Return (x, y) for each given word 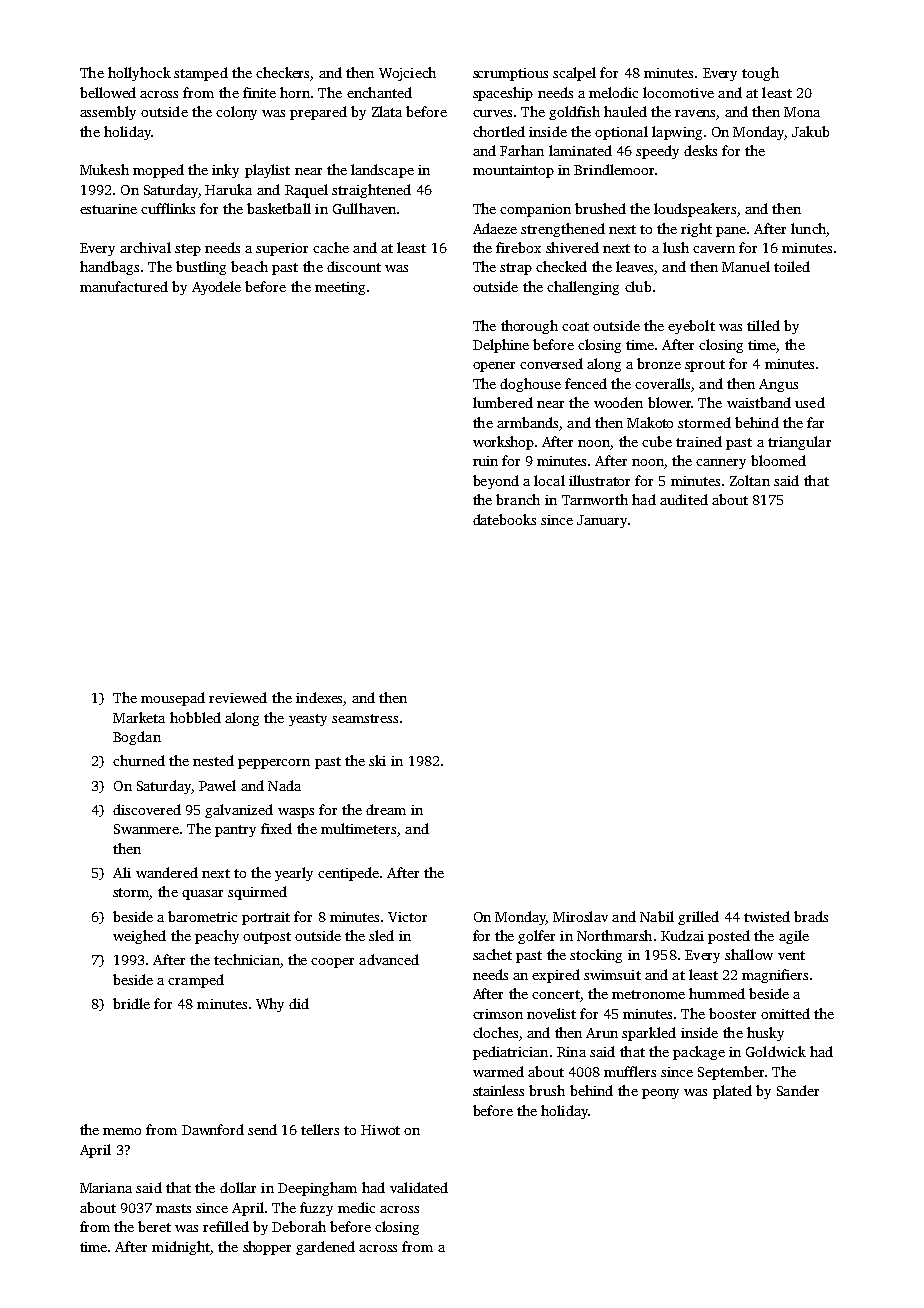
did (299, 1003)
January (602, 521)
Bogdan (137, 738)
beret (154, 1226)
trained (699, 441)
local (549, 480)
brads (811, 916)
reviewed (238, 697)
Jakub (810, 131)
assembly (108, 113)
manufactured (124, 286)
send (262, 1129)
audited (684, 499)
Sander (798, 1090)
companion (535, 210)
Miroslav (580, 916)
